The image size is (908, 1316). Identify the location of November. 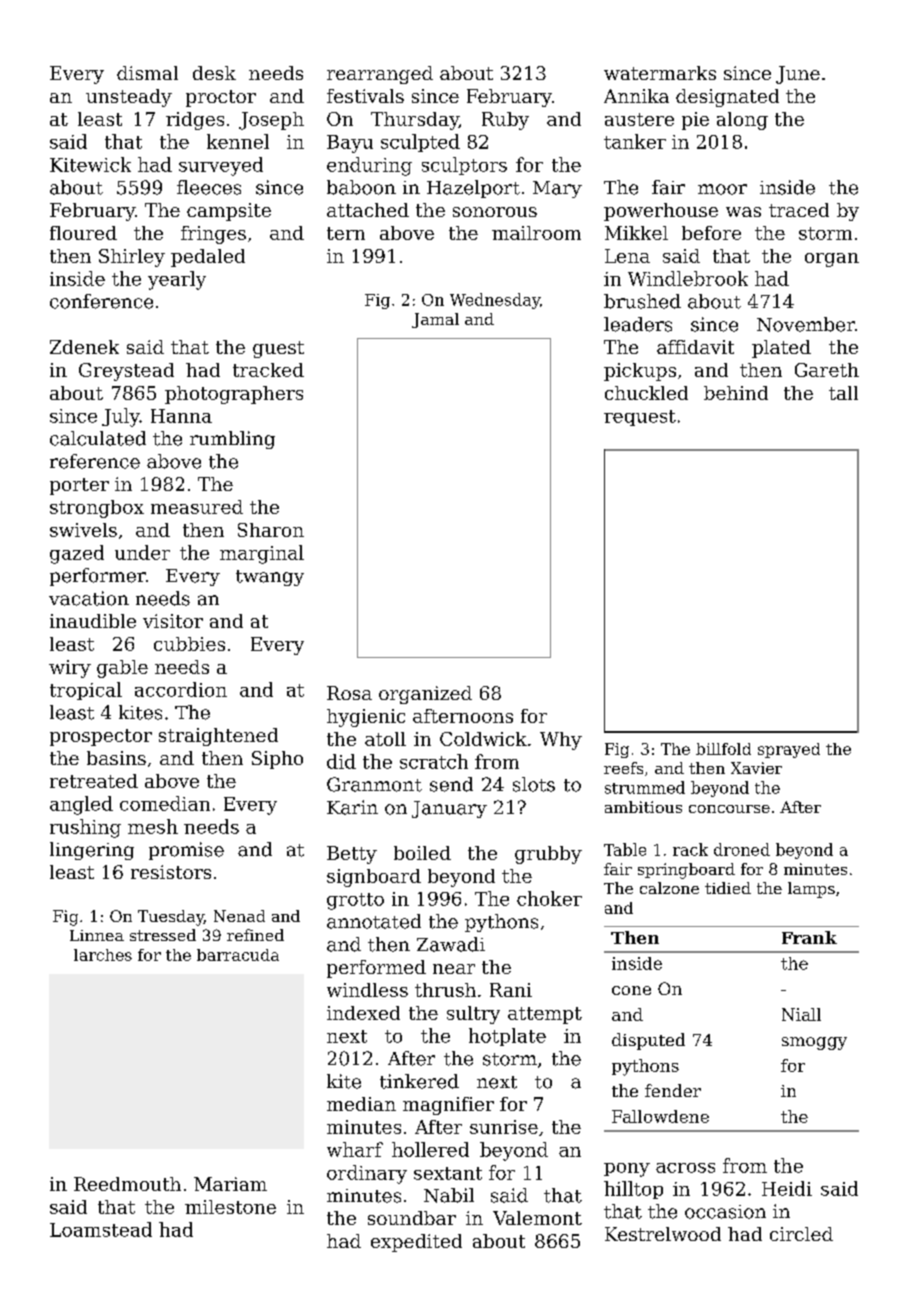
(806, 324).
